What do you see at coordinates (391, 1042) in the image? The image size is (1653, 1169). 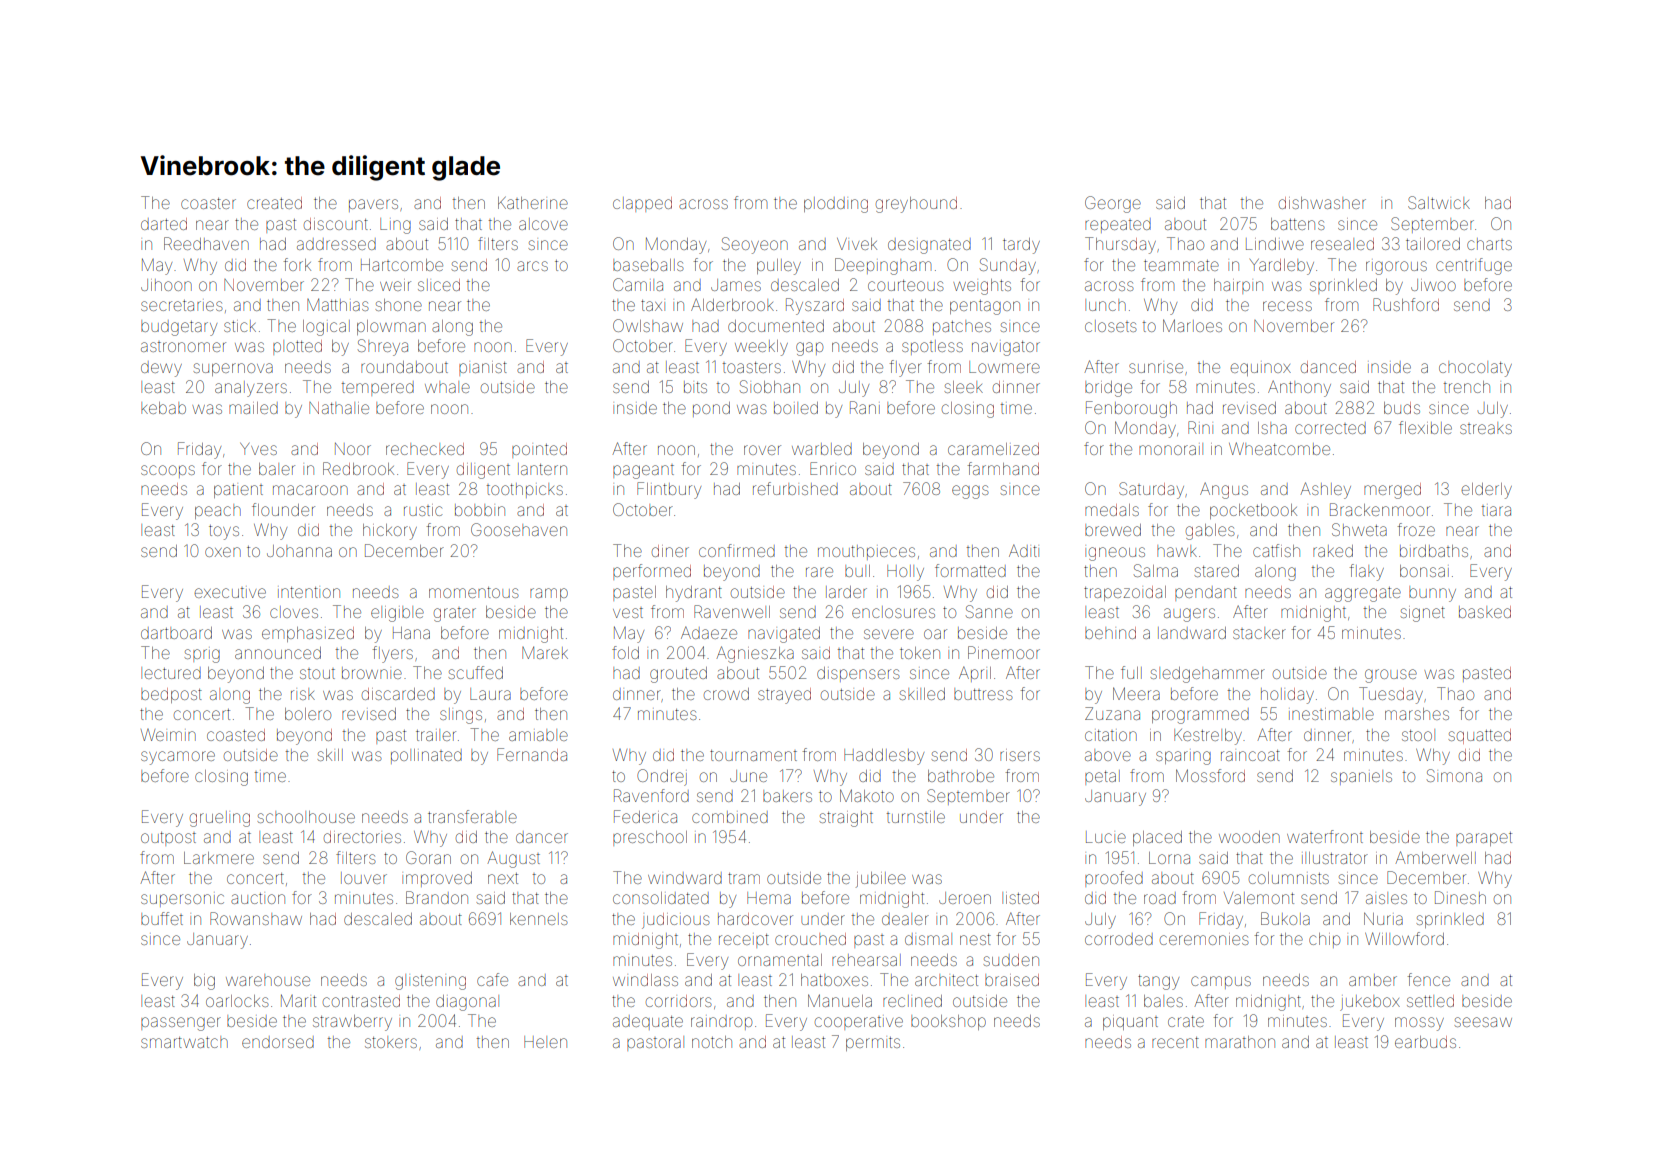 I see `stokers` at bounding box center [391, 1042].
